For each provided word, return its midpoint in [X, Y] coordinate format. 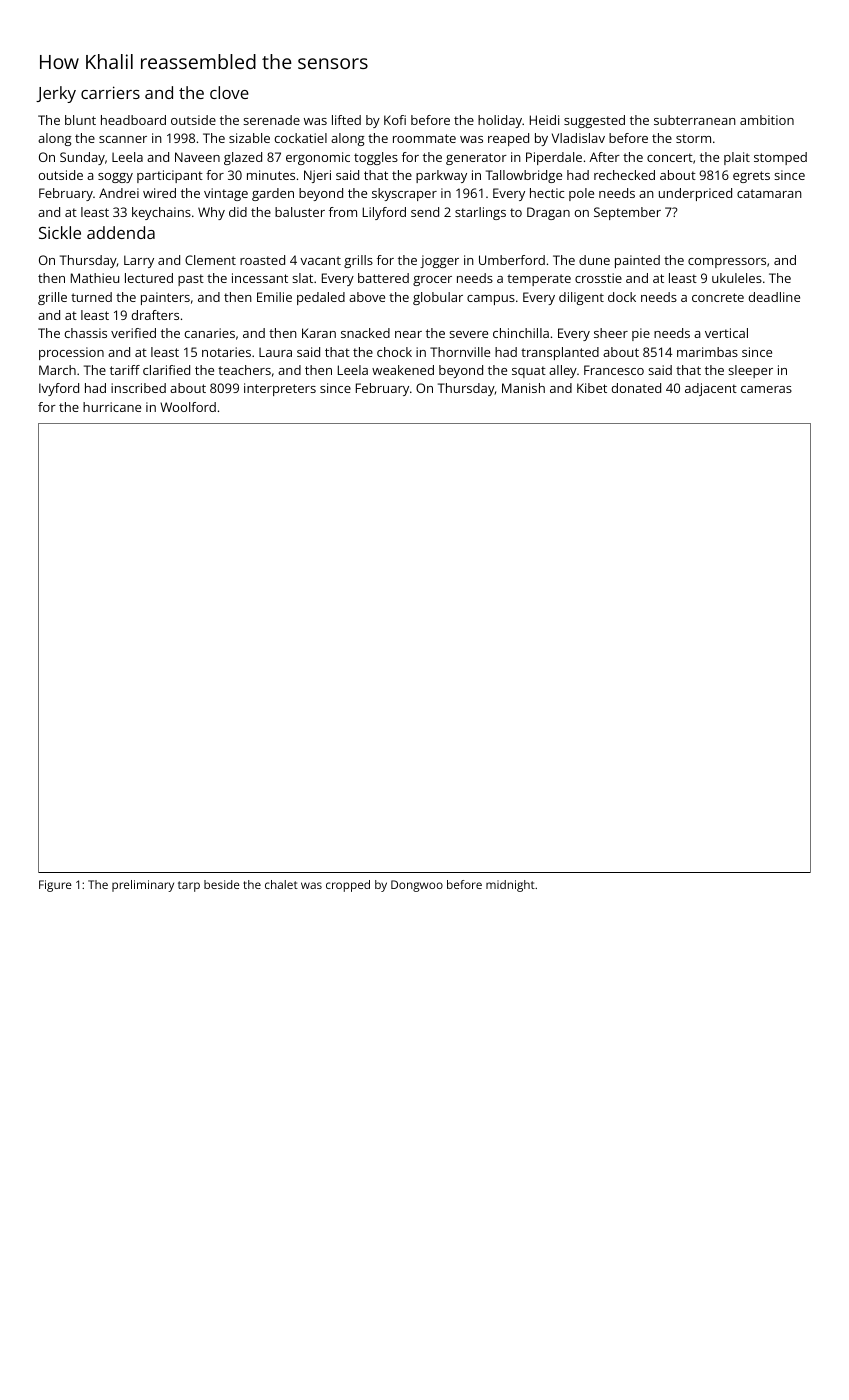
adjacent [711, 389]
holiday [500, 121]
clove [229, 92]
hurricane [112, 407]
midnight [510, 886]
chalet [281, 884]
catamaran [769, 193]
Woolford [188, 407]
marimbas [707, 352]
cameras [766, 389]
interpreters [280, 389]
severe [469, 334]
